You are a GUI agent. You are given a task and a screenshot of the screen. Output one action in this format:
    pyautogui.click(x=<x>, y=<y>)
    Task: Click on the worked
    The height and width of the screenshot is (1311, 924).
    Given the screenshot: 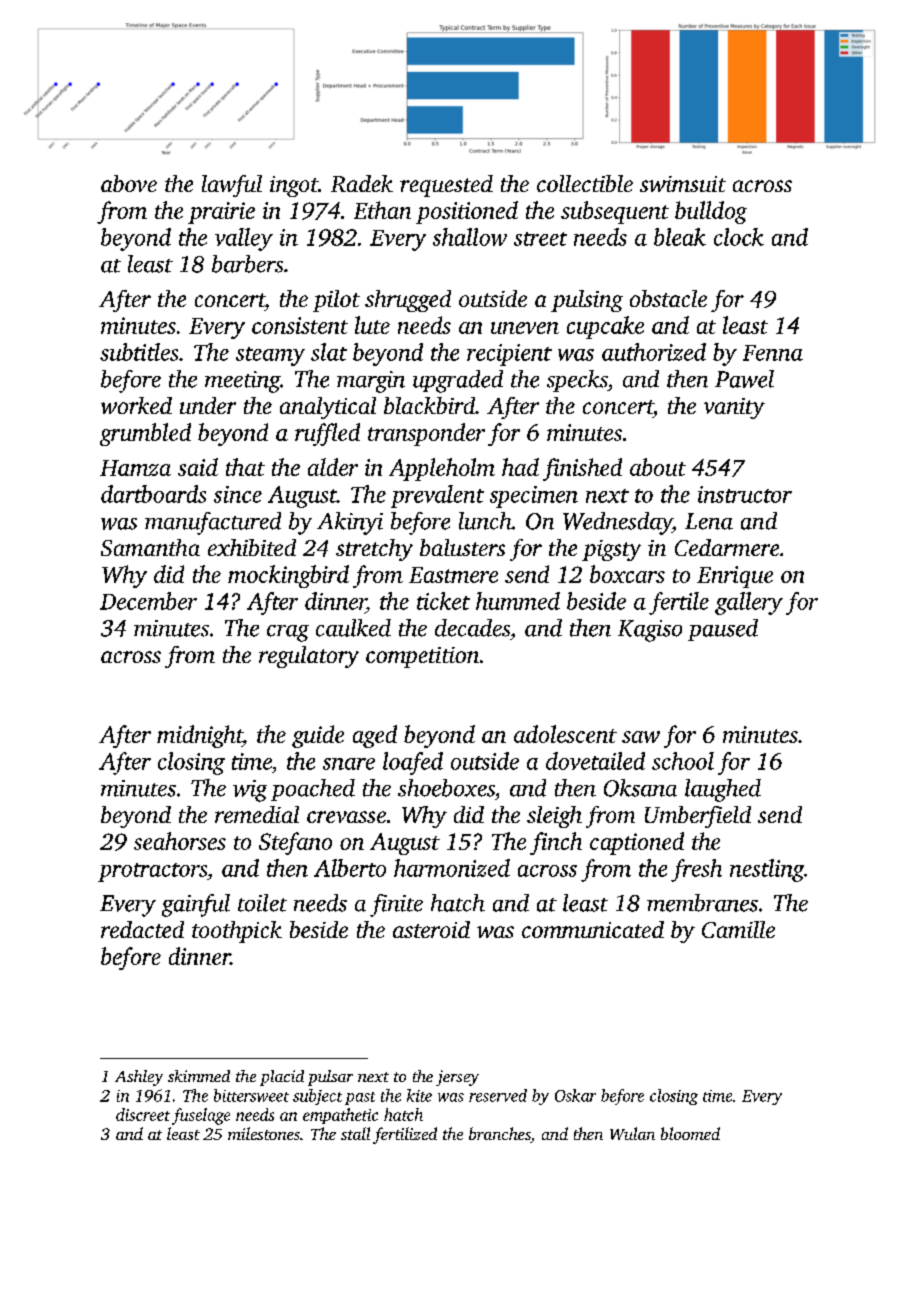 What is the action you would take?
    pyautogui.click(x=136, y=405)
